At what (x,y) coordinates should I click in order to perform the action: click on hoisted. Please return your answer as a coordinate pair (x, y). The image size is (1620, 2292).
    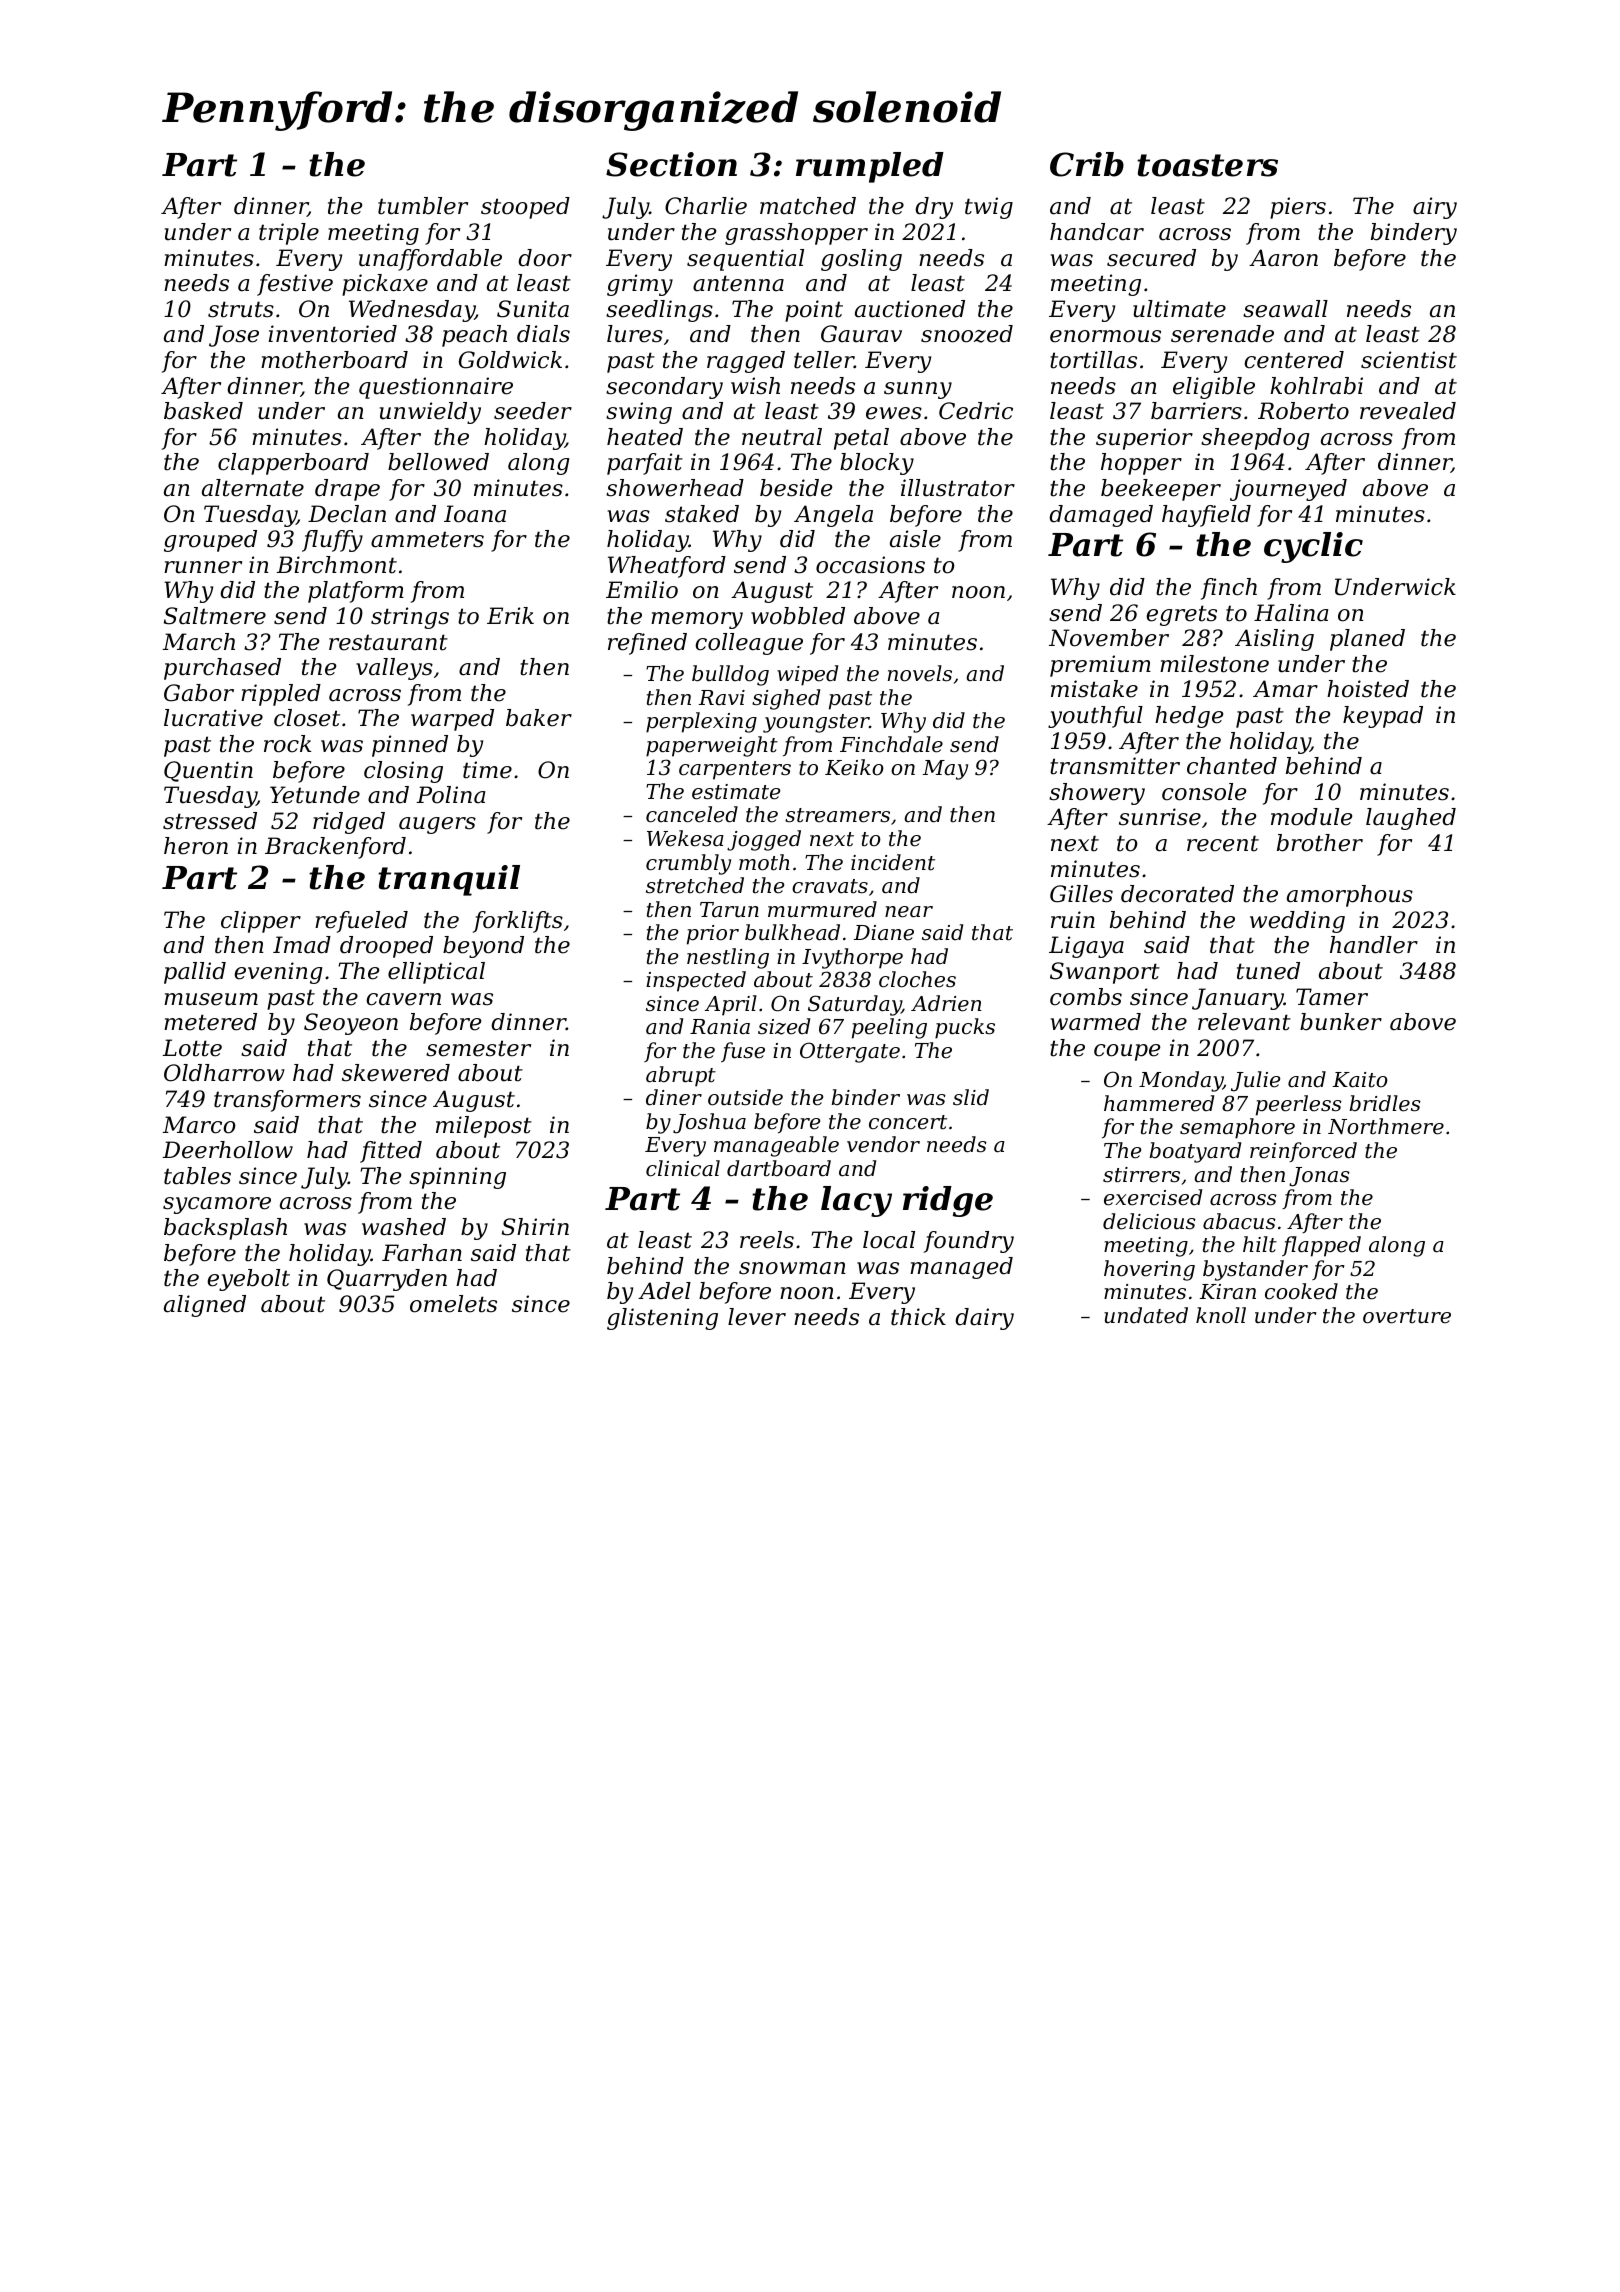
    Looking at the image, I should click on (1368, 689).
